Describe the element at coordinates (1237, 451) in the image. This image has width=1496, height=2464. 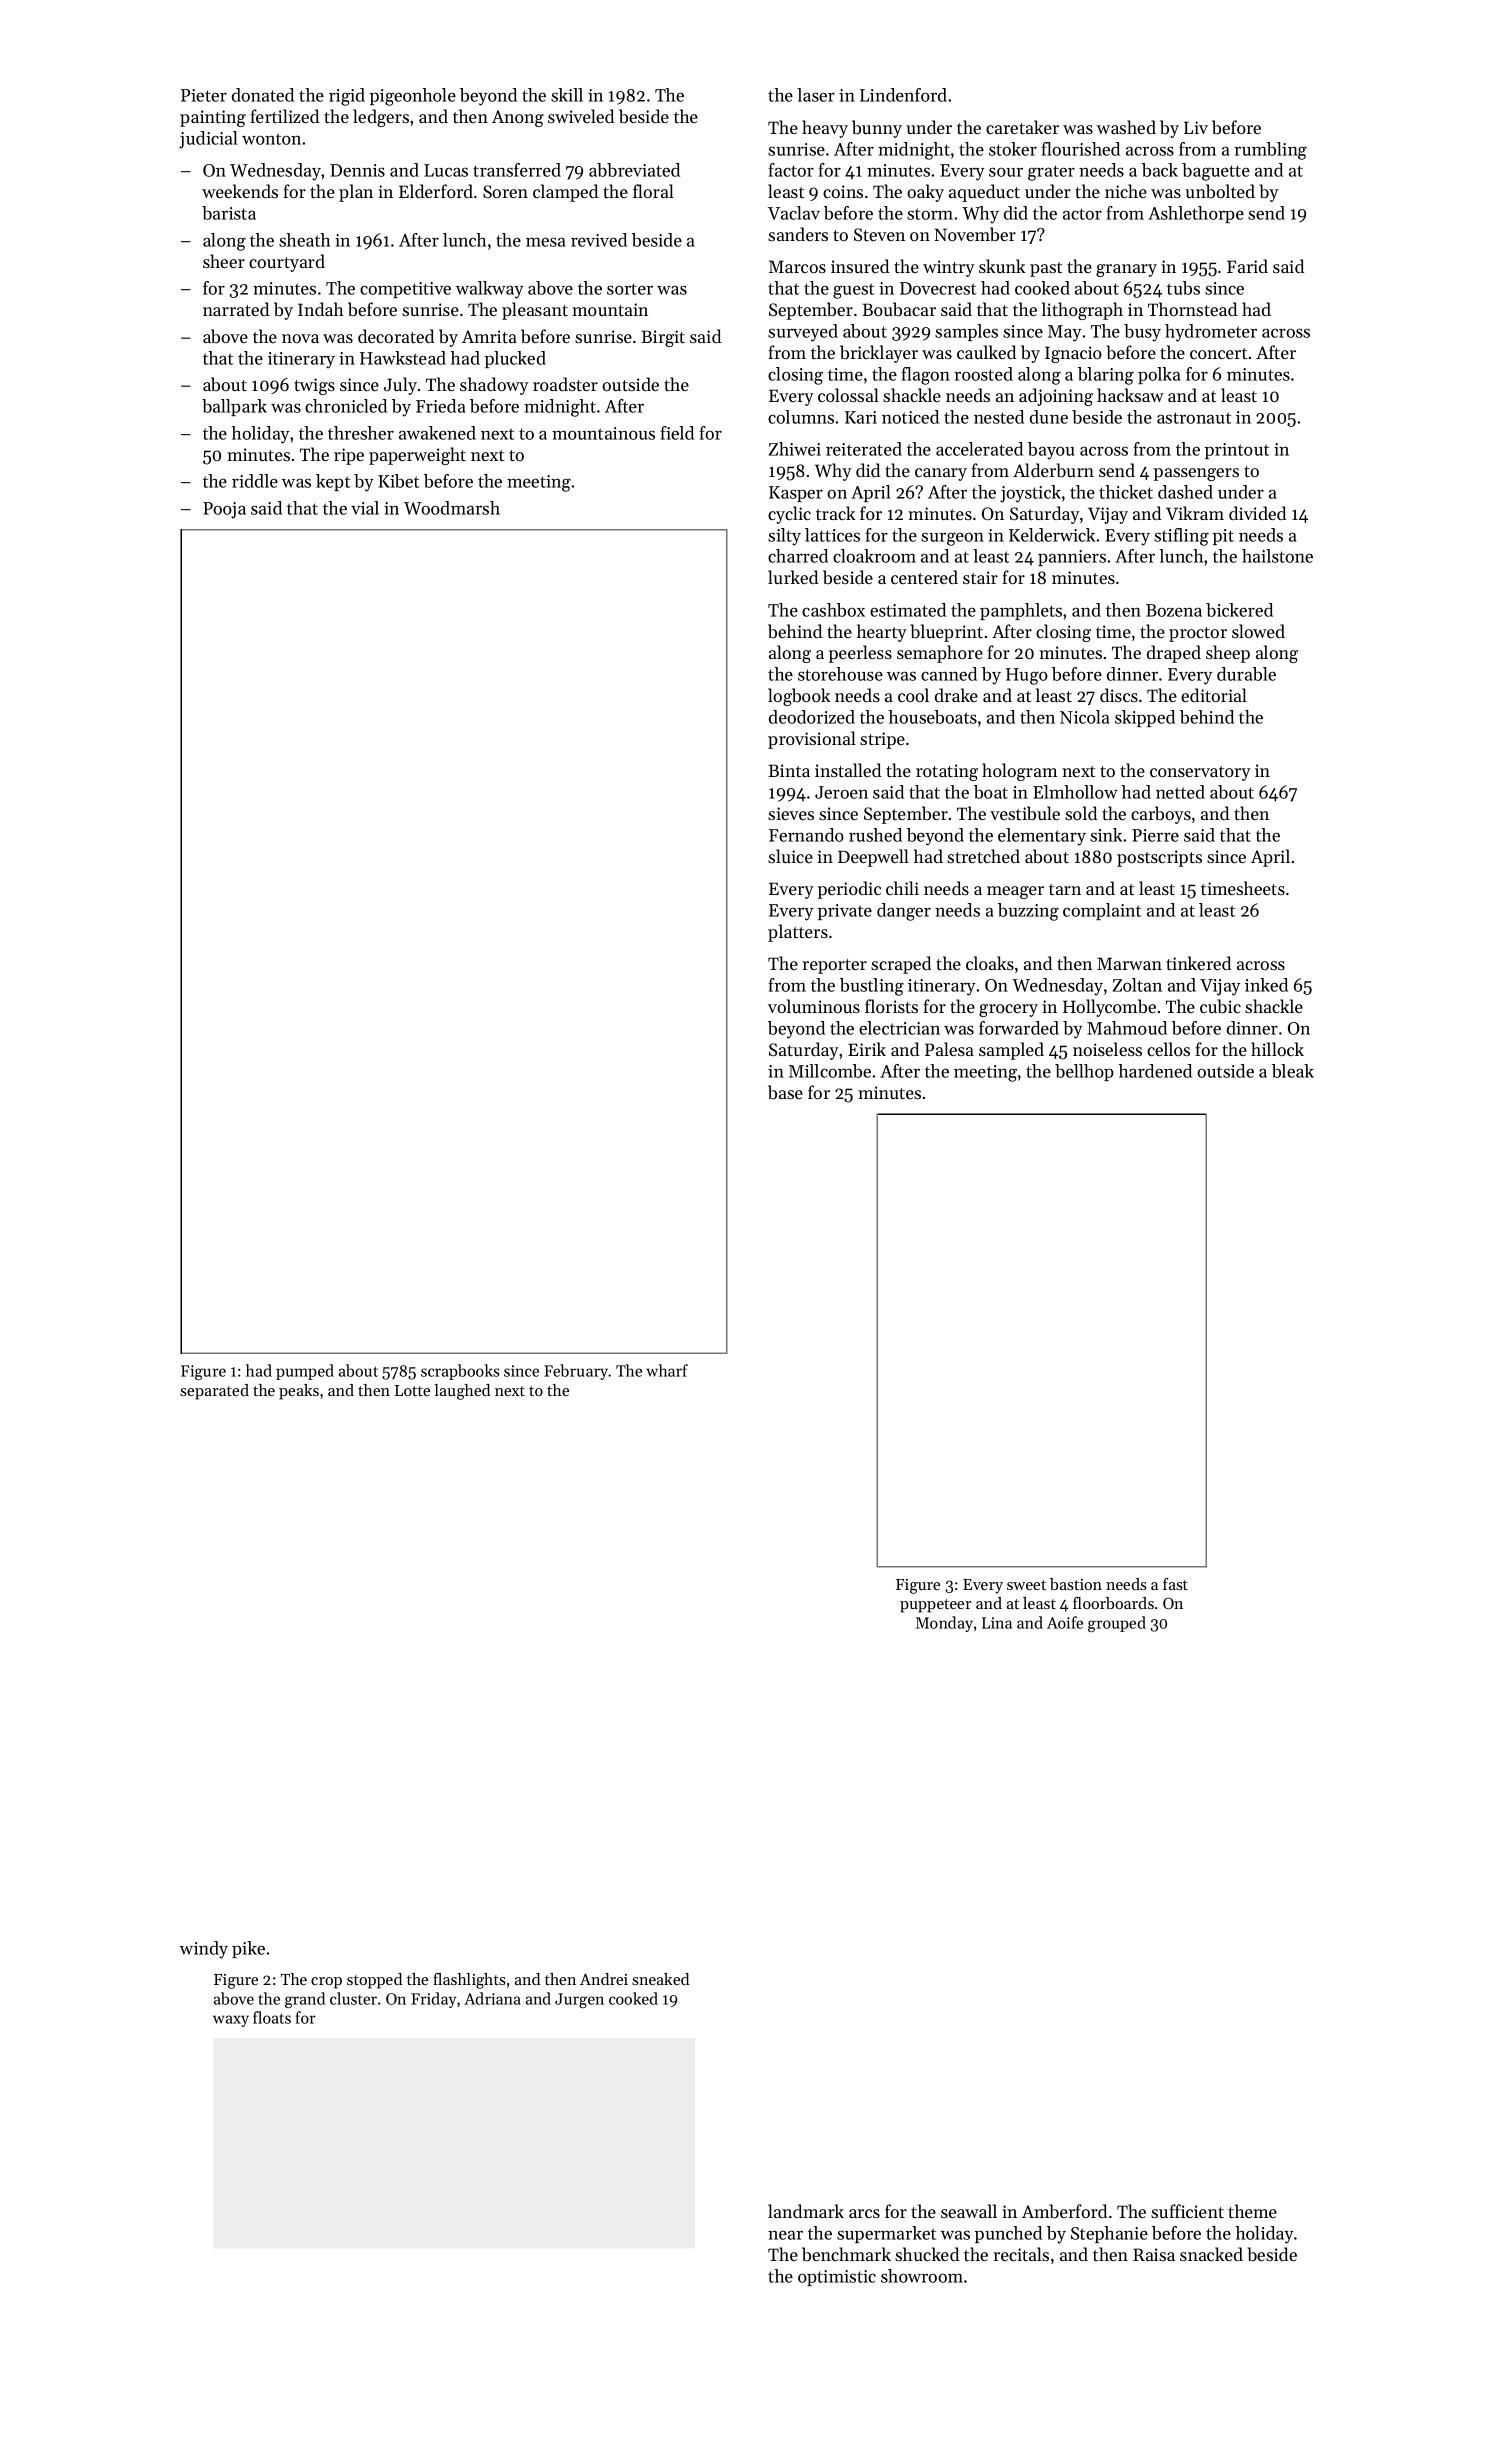
I see `printout` at that location.
